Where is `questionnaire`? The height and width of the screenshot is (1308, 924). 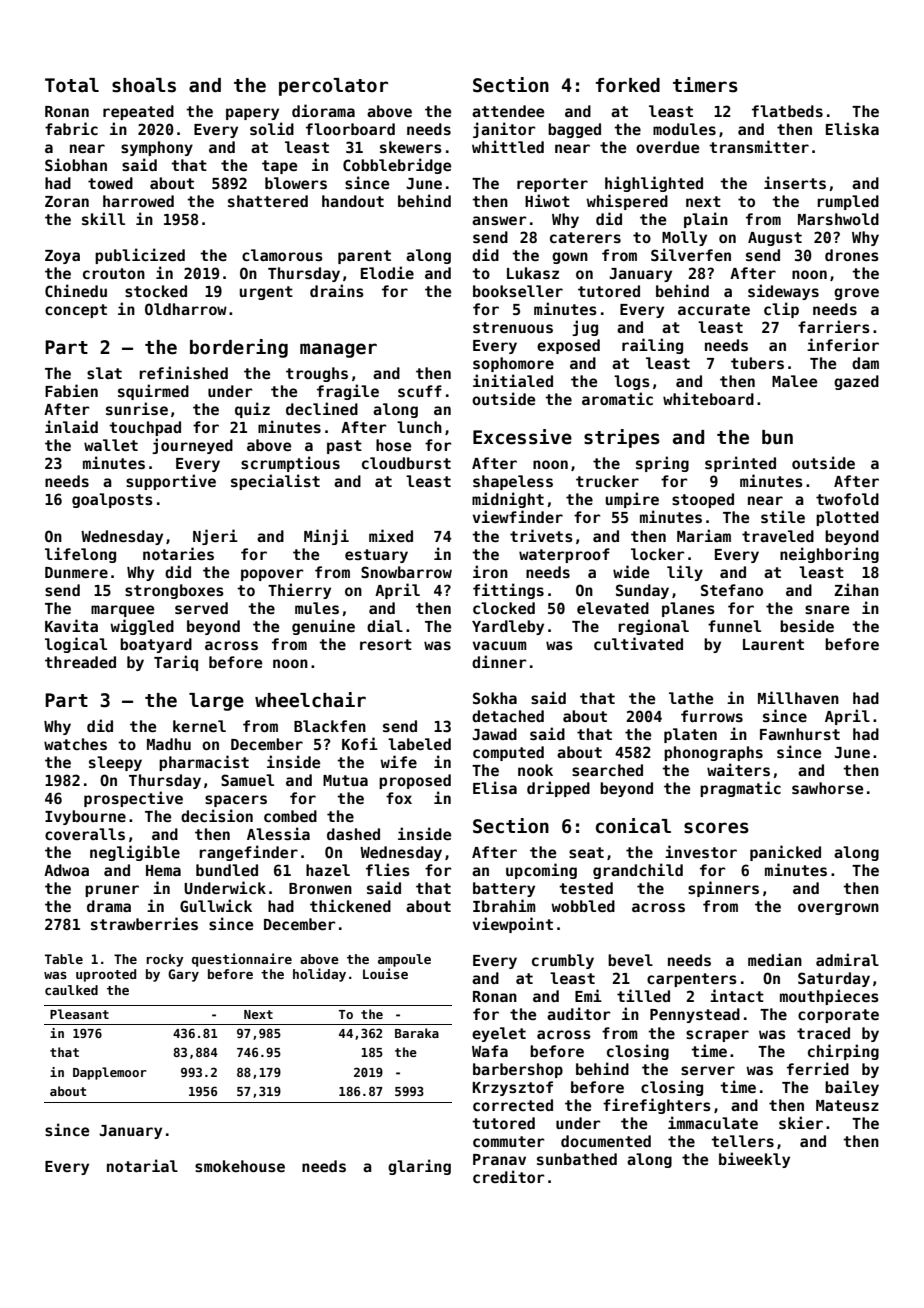
questionnaire is located at coordinates (242, 960).
